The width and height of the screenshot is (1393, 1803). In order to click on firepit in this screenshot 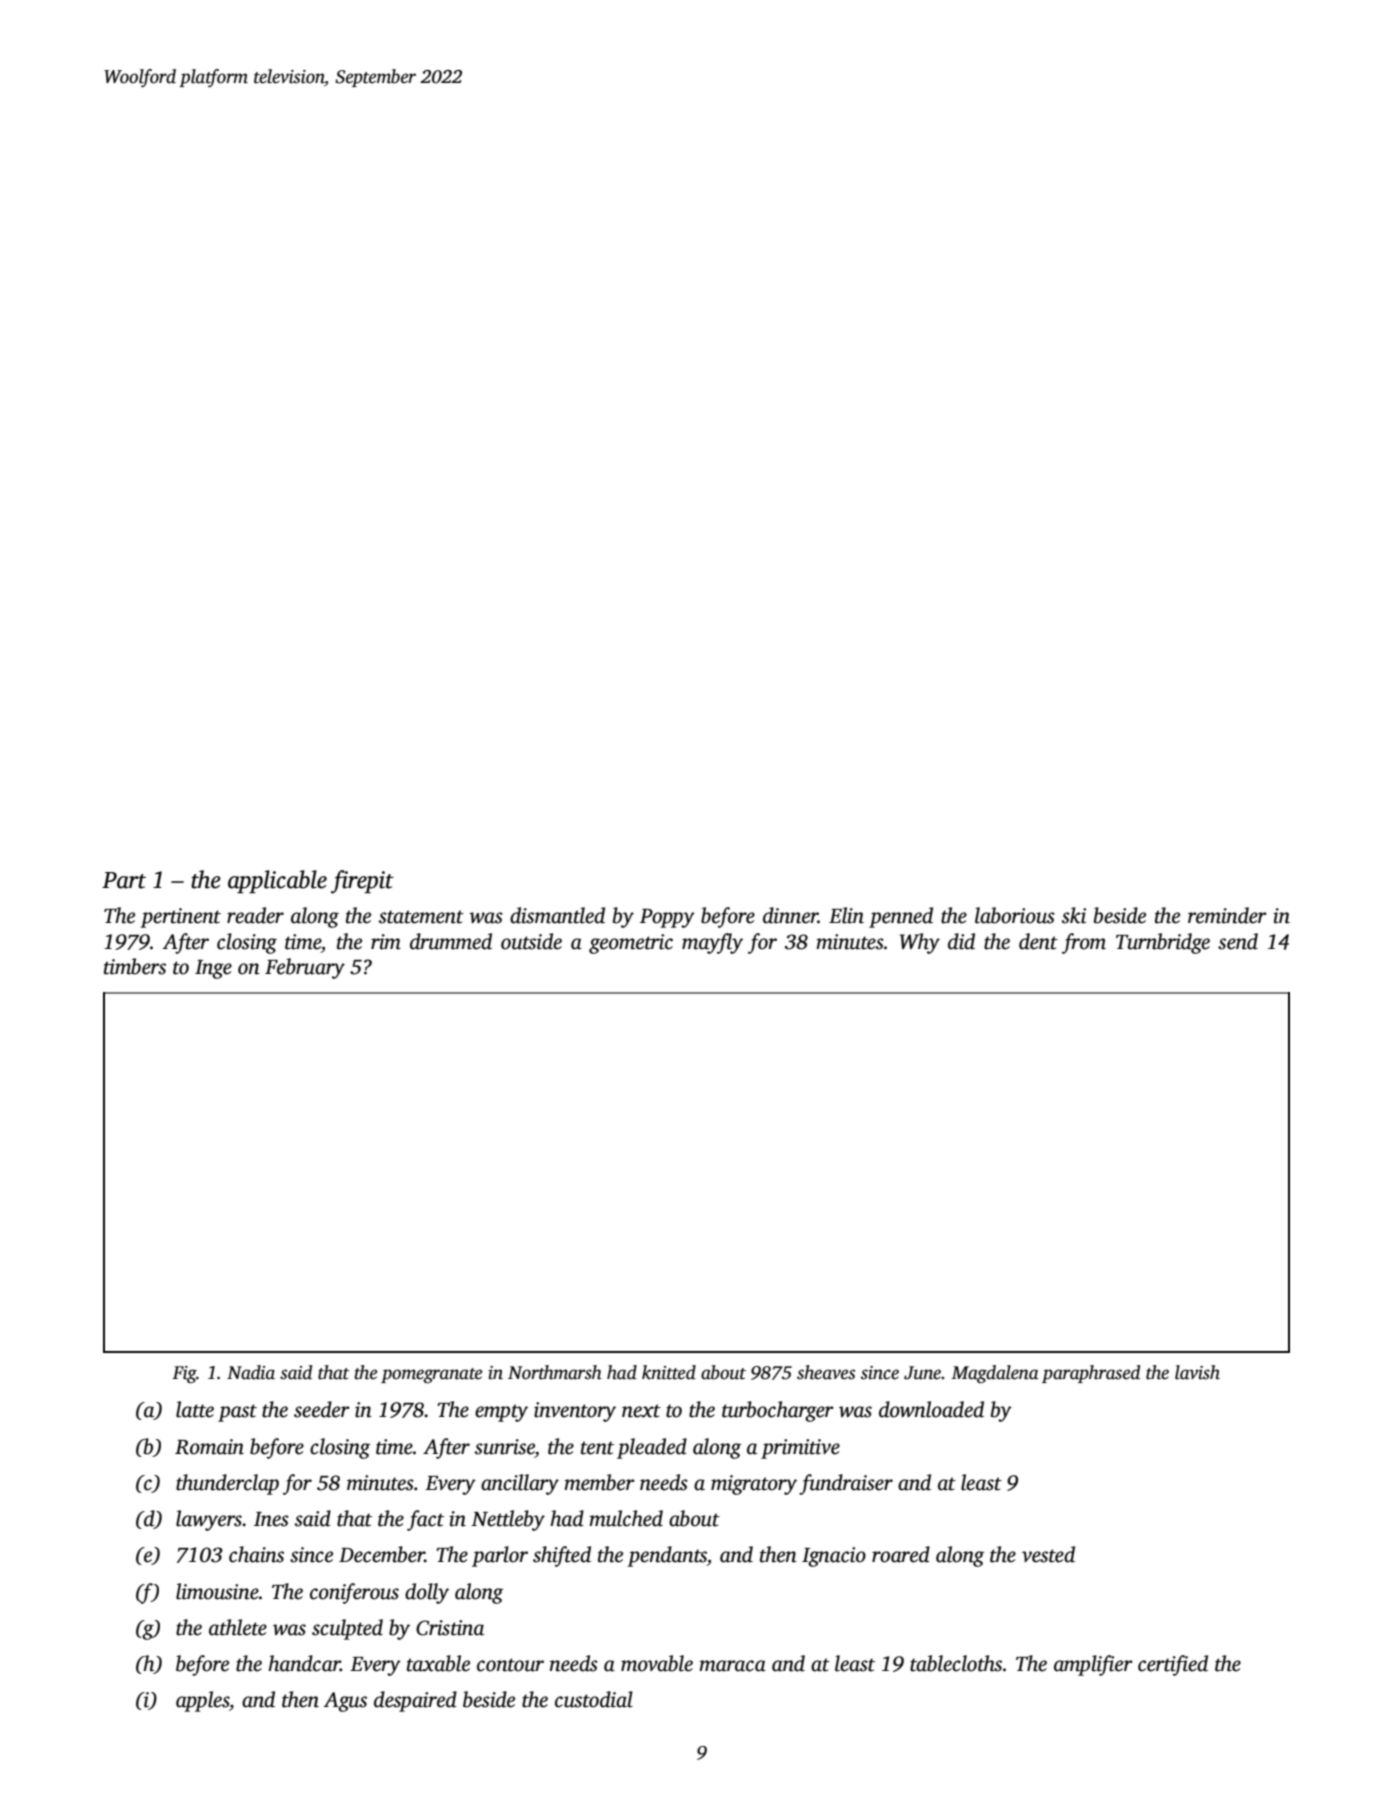, I will do `click(362, 882)`.
